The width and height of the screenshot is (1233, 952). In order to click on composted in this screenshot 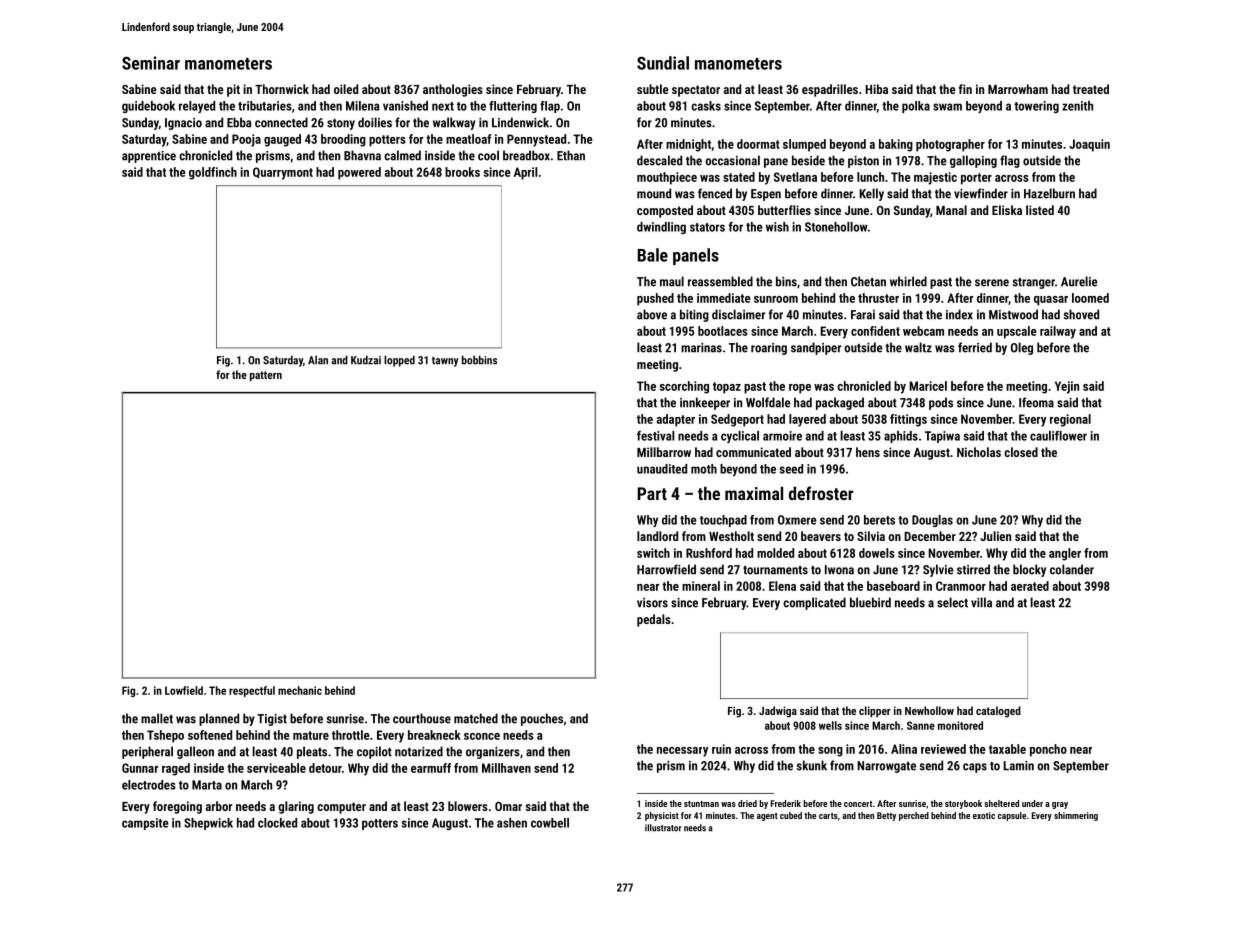, I will do `click(665, 211)`.
